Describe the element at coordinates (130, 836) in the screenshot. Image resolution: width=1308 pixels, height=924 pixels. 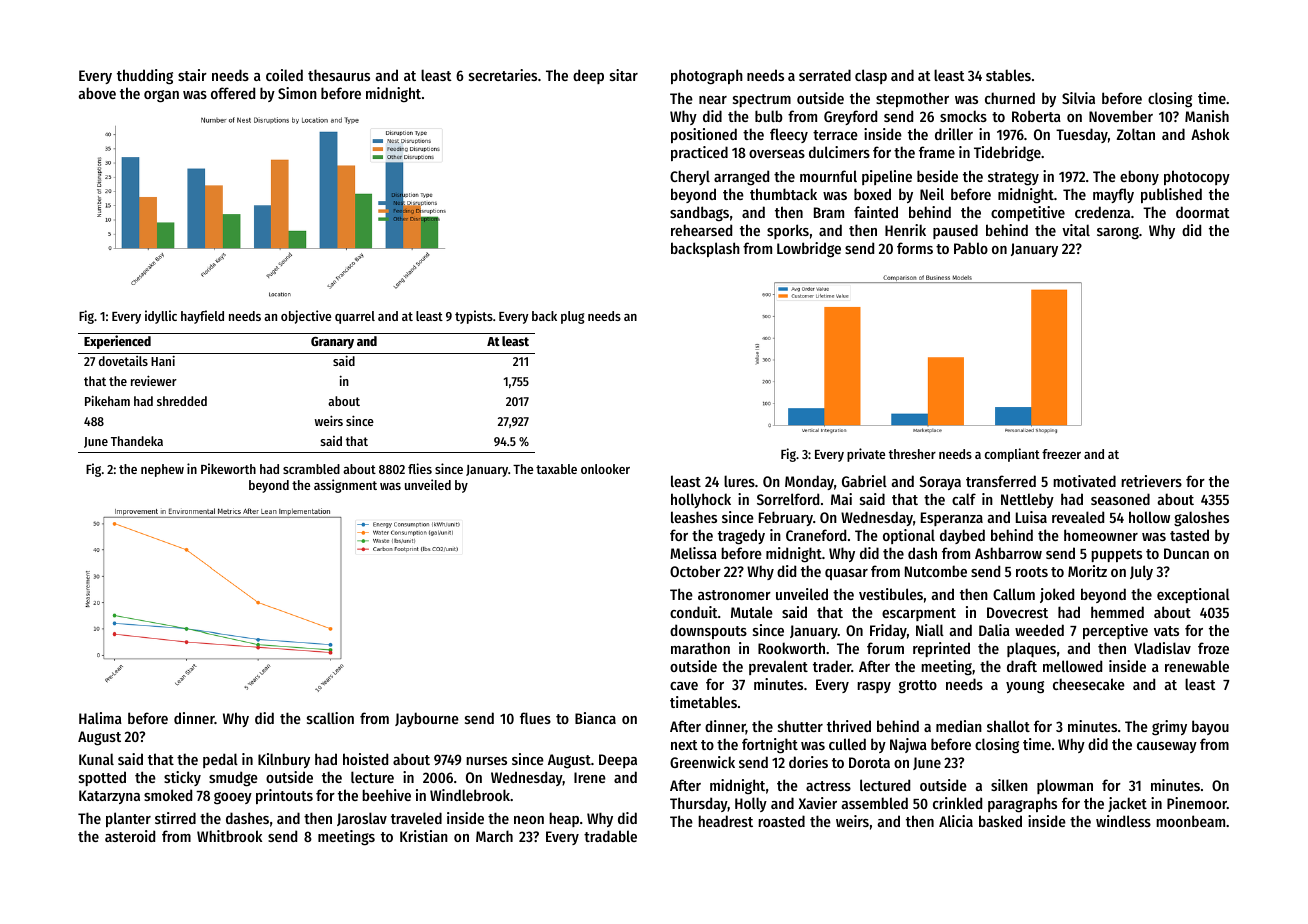
I see `asteroid` at that location.
